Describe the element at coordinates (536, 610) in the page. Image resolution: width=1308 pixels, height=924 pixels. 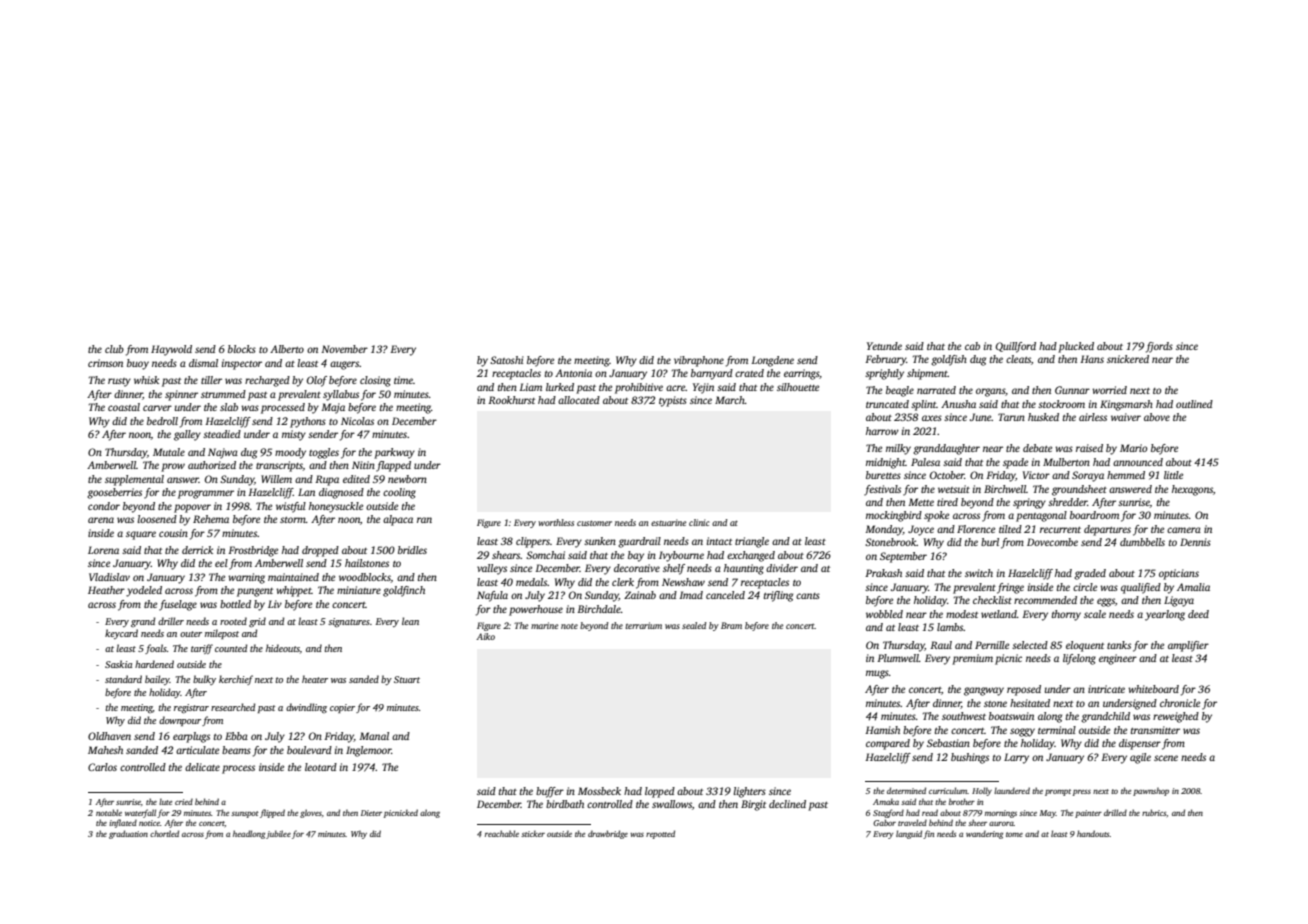
I see `powerhouse` at that location.
